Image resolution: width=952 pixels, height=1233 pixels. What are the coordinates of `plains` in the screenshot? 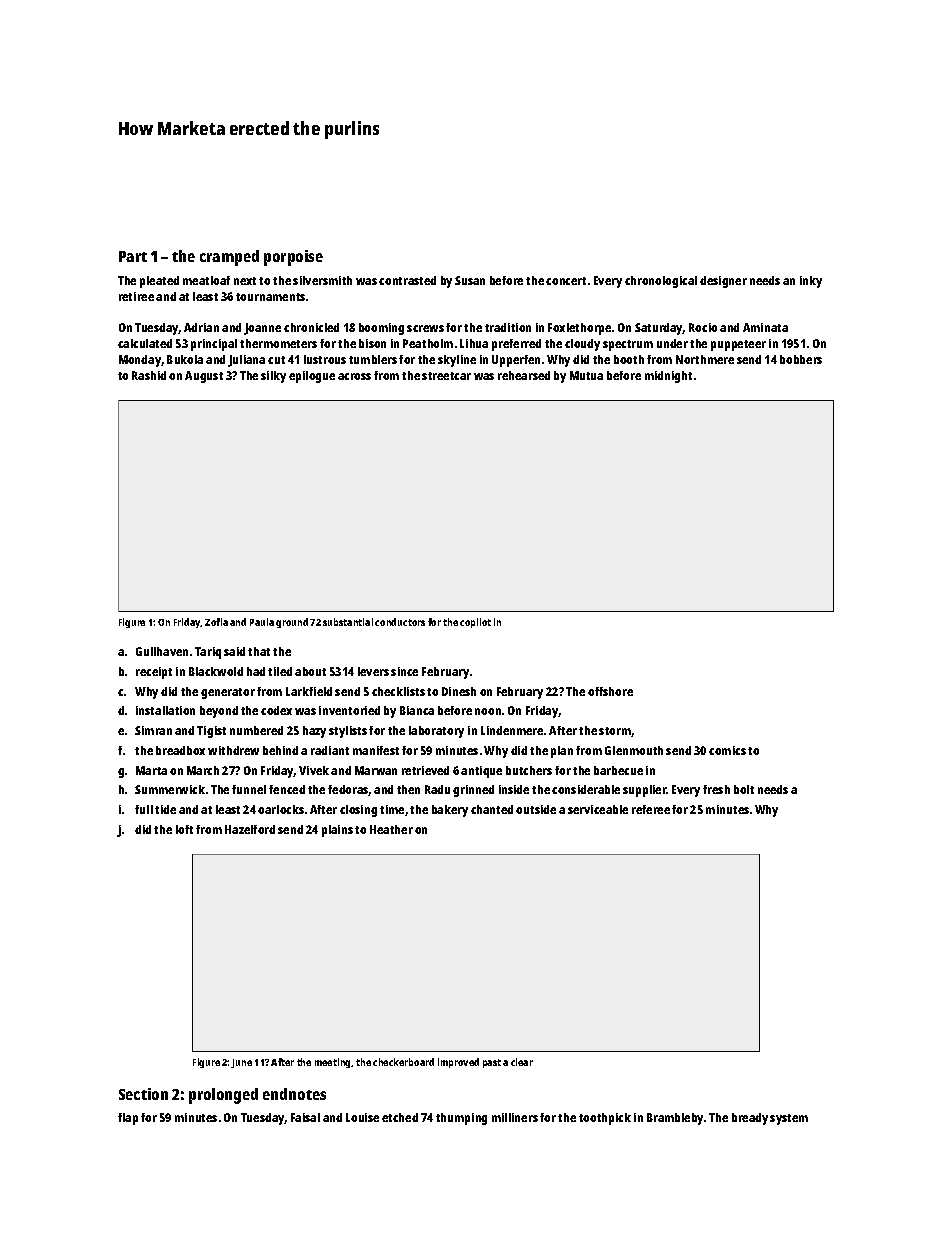 It's located at (337, 831).
